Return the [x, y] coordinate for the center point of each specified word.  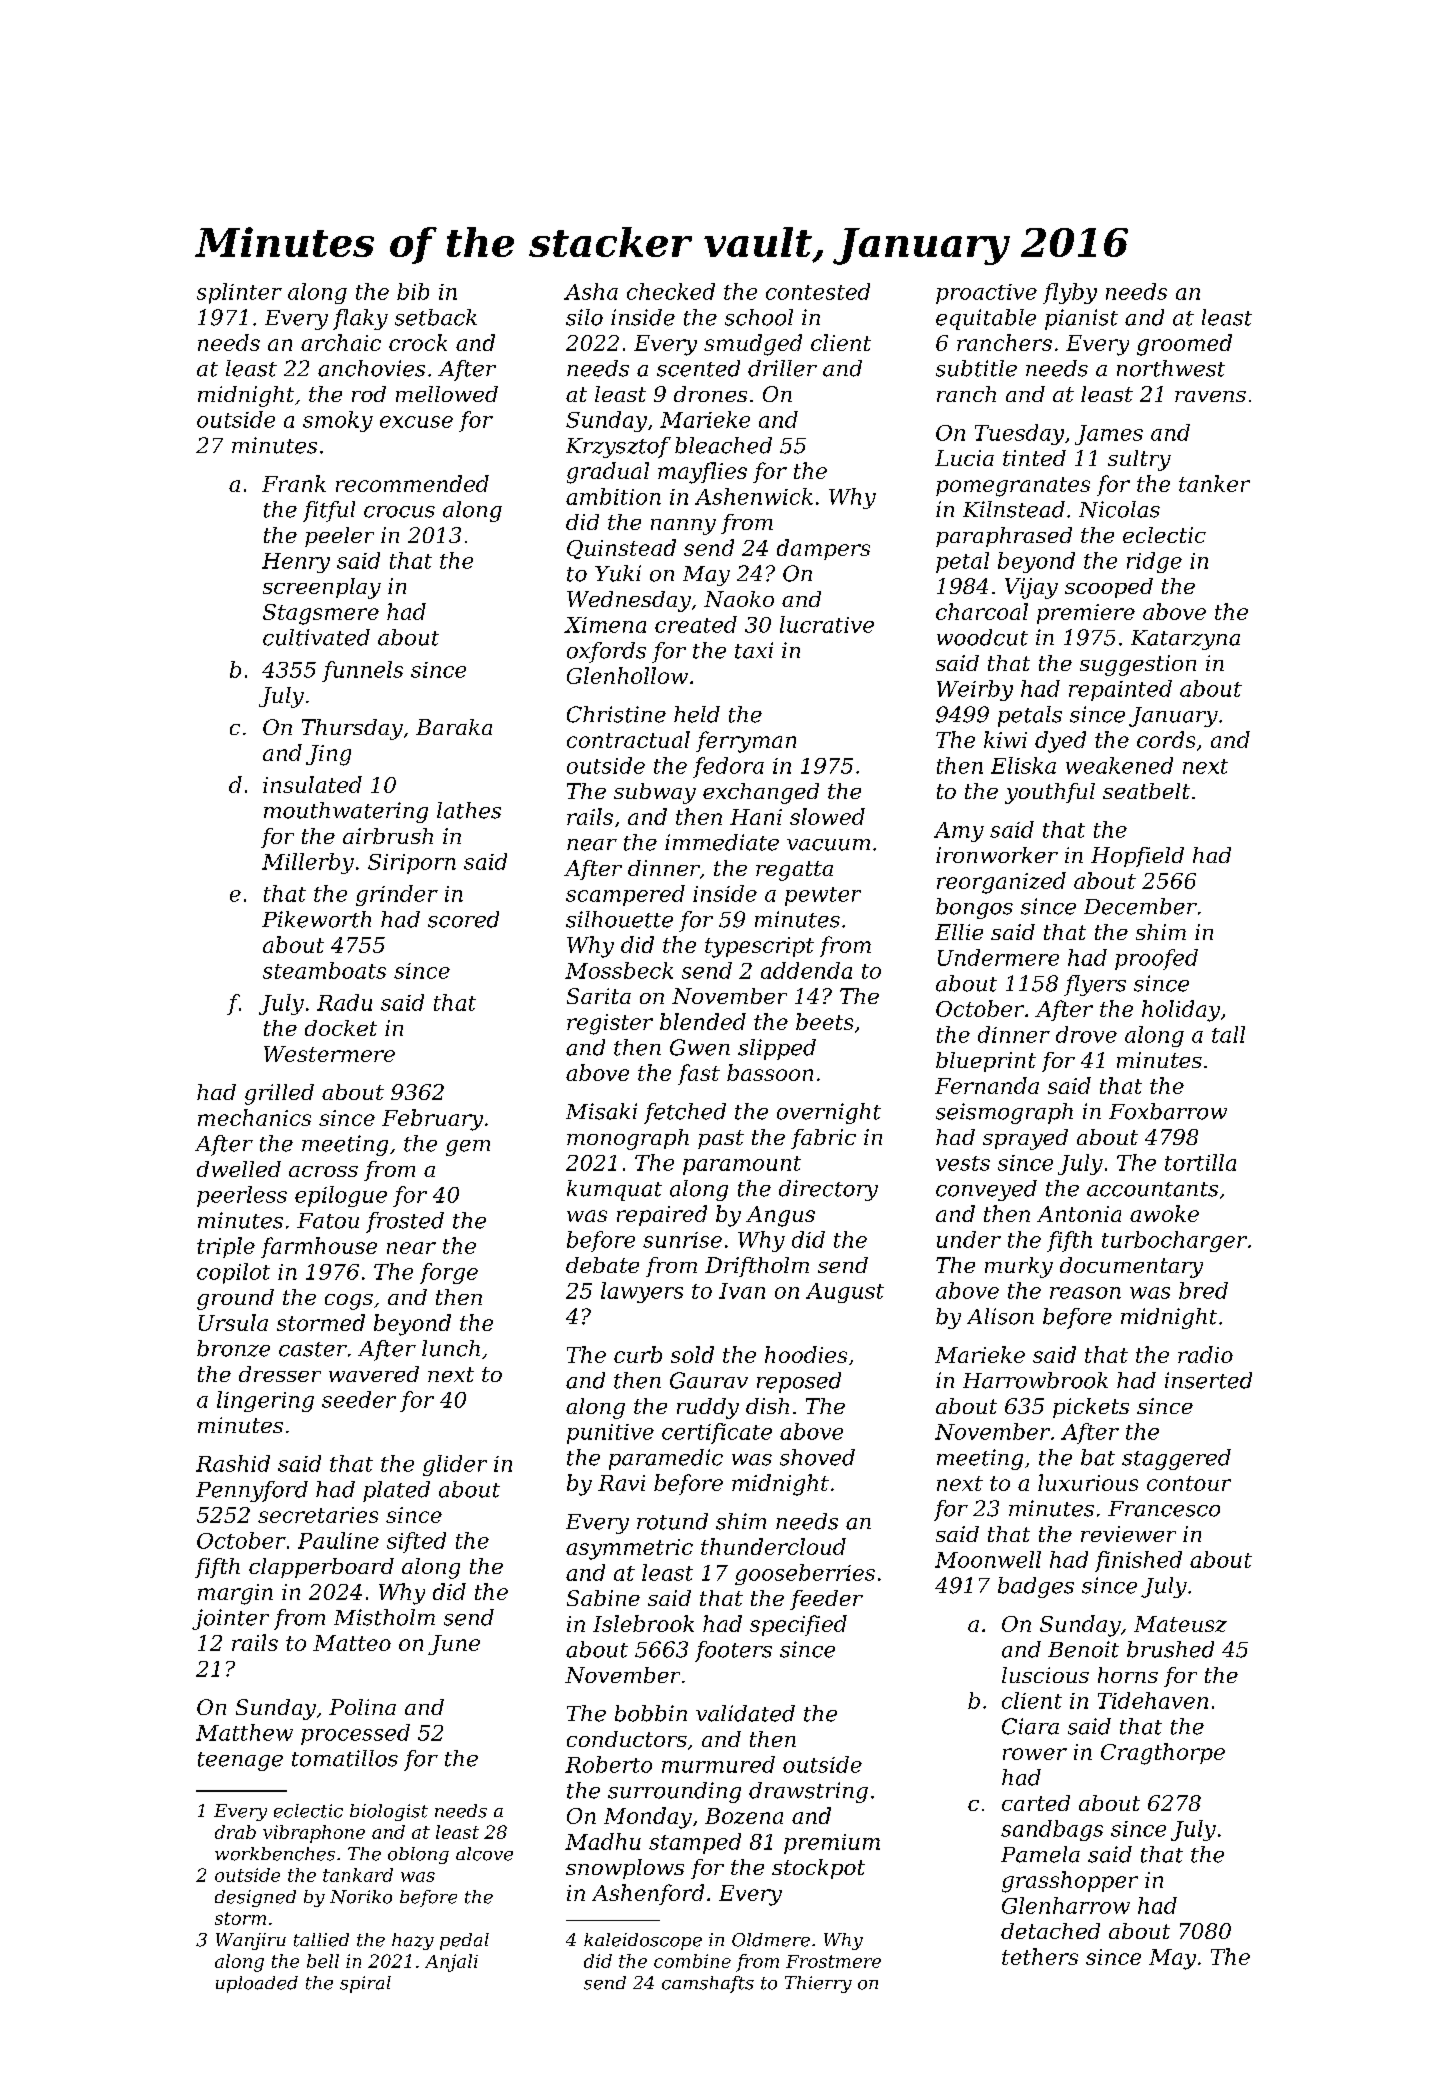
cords [1166, 739]
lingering [265, 1401]
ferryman [746, 742]
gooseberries [805, 1574]
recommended [412, 483]
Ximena [605, 625]
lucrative [827, 624]
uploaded [257, 1984]
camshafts [708, 1984]
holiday [1181, 1011]
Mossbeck [619, 970]
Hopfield [1137, 857]
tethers [1040, 1956]
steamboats [324, 970]
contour [1189, 1483]
